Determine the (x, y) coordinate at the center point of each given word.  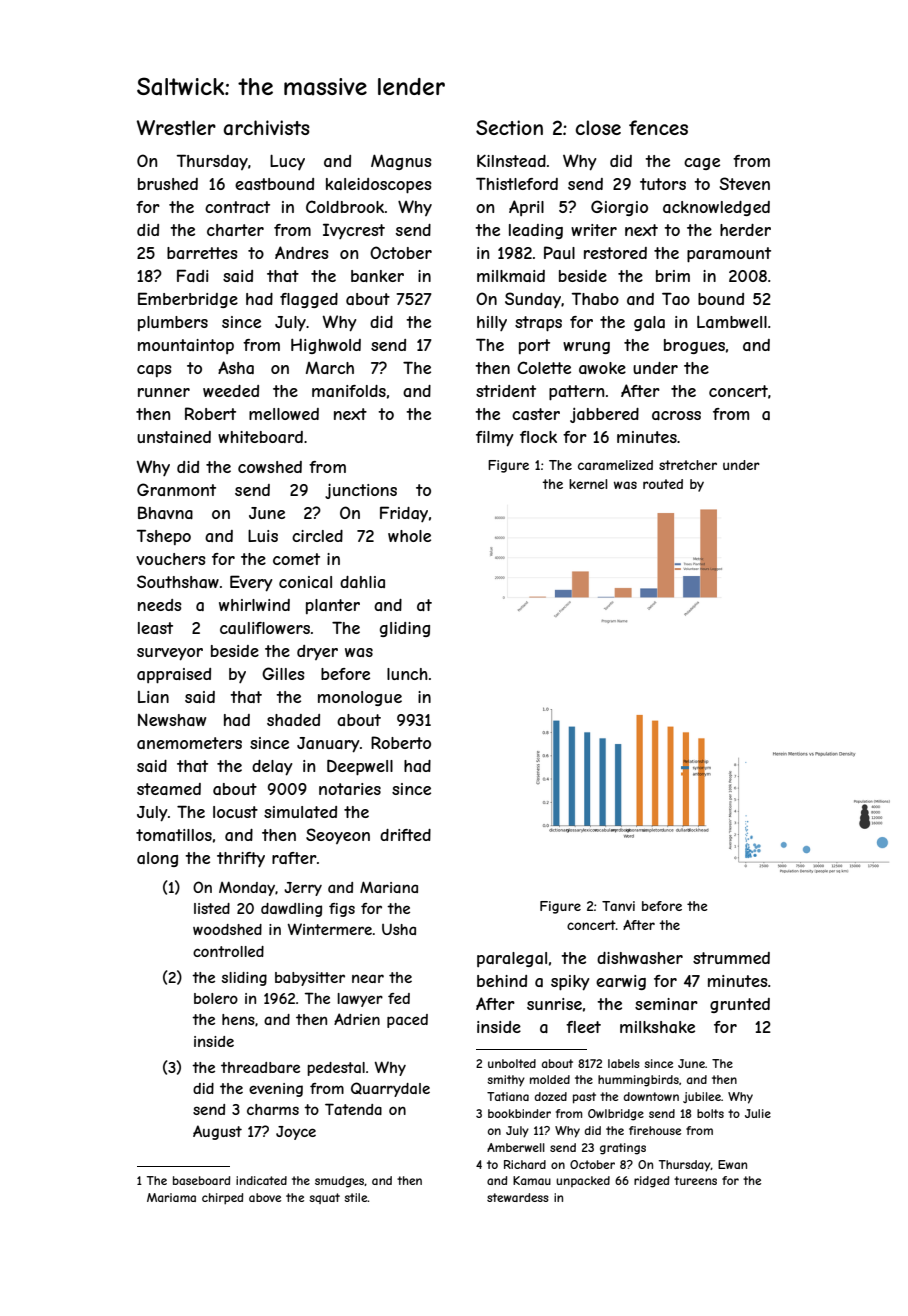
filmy (495, 439)
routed (663, 484)
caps (154, 371)
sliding (244, 979)
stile (356, 1197)
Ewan (732, 1164)
